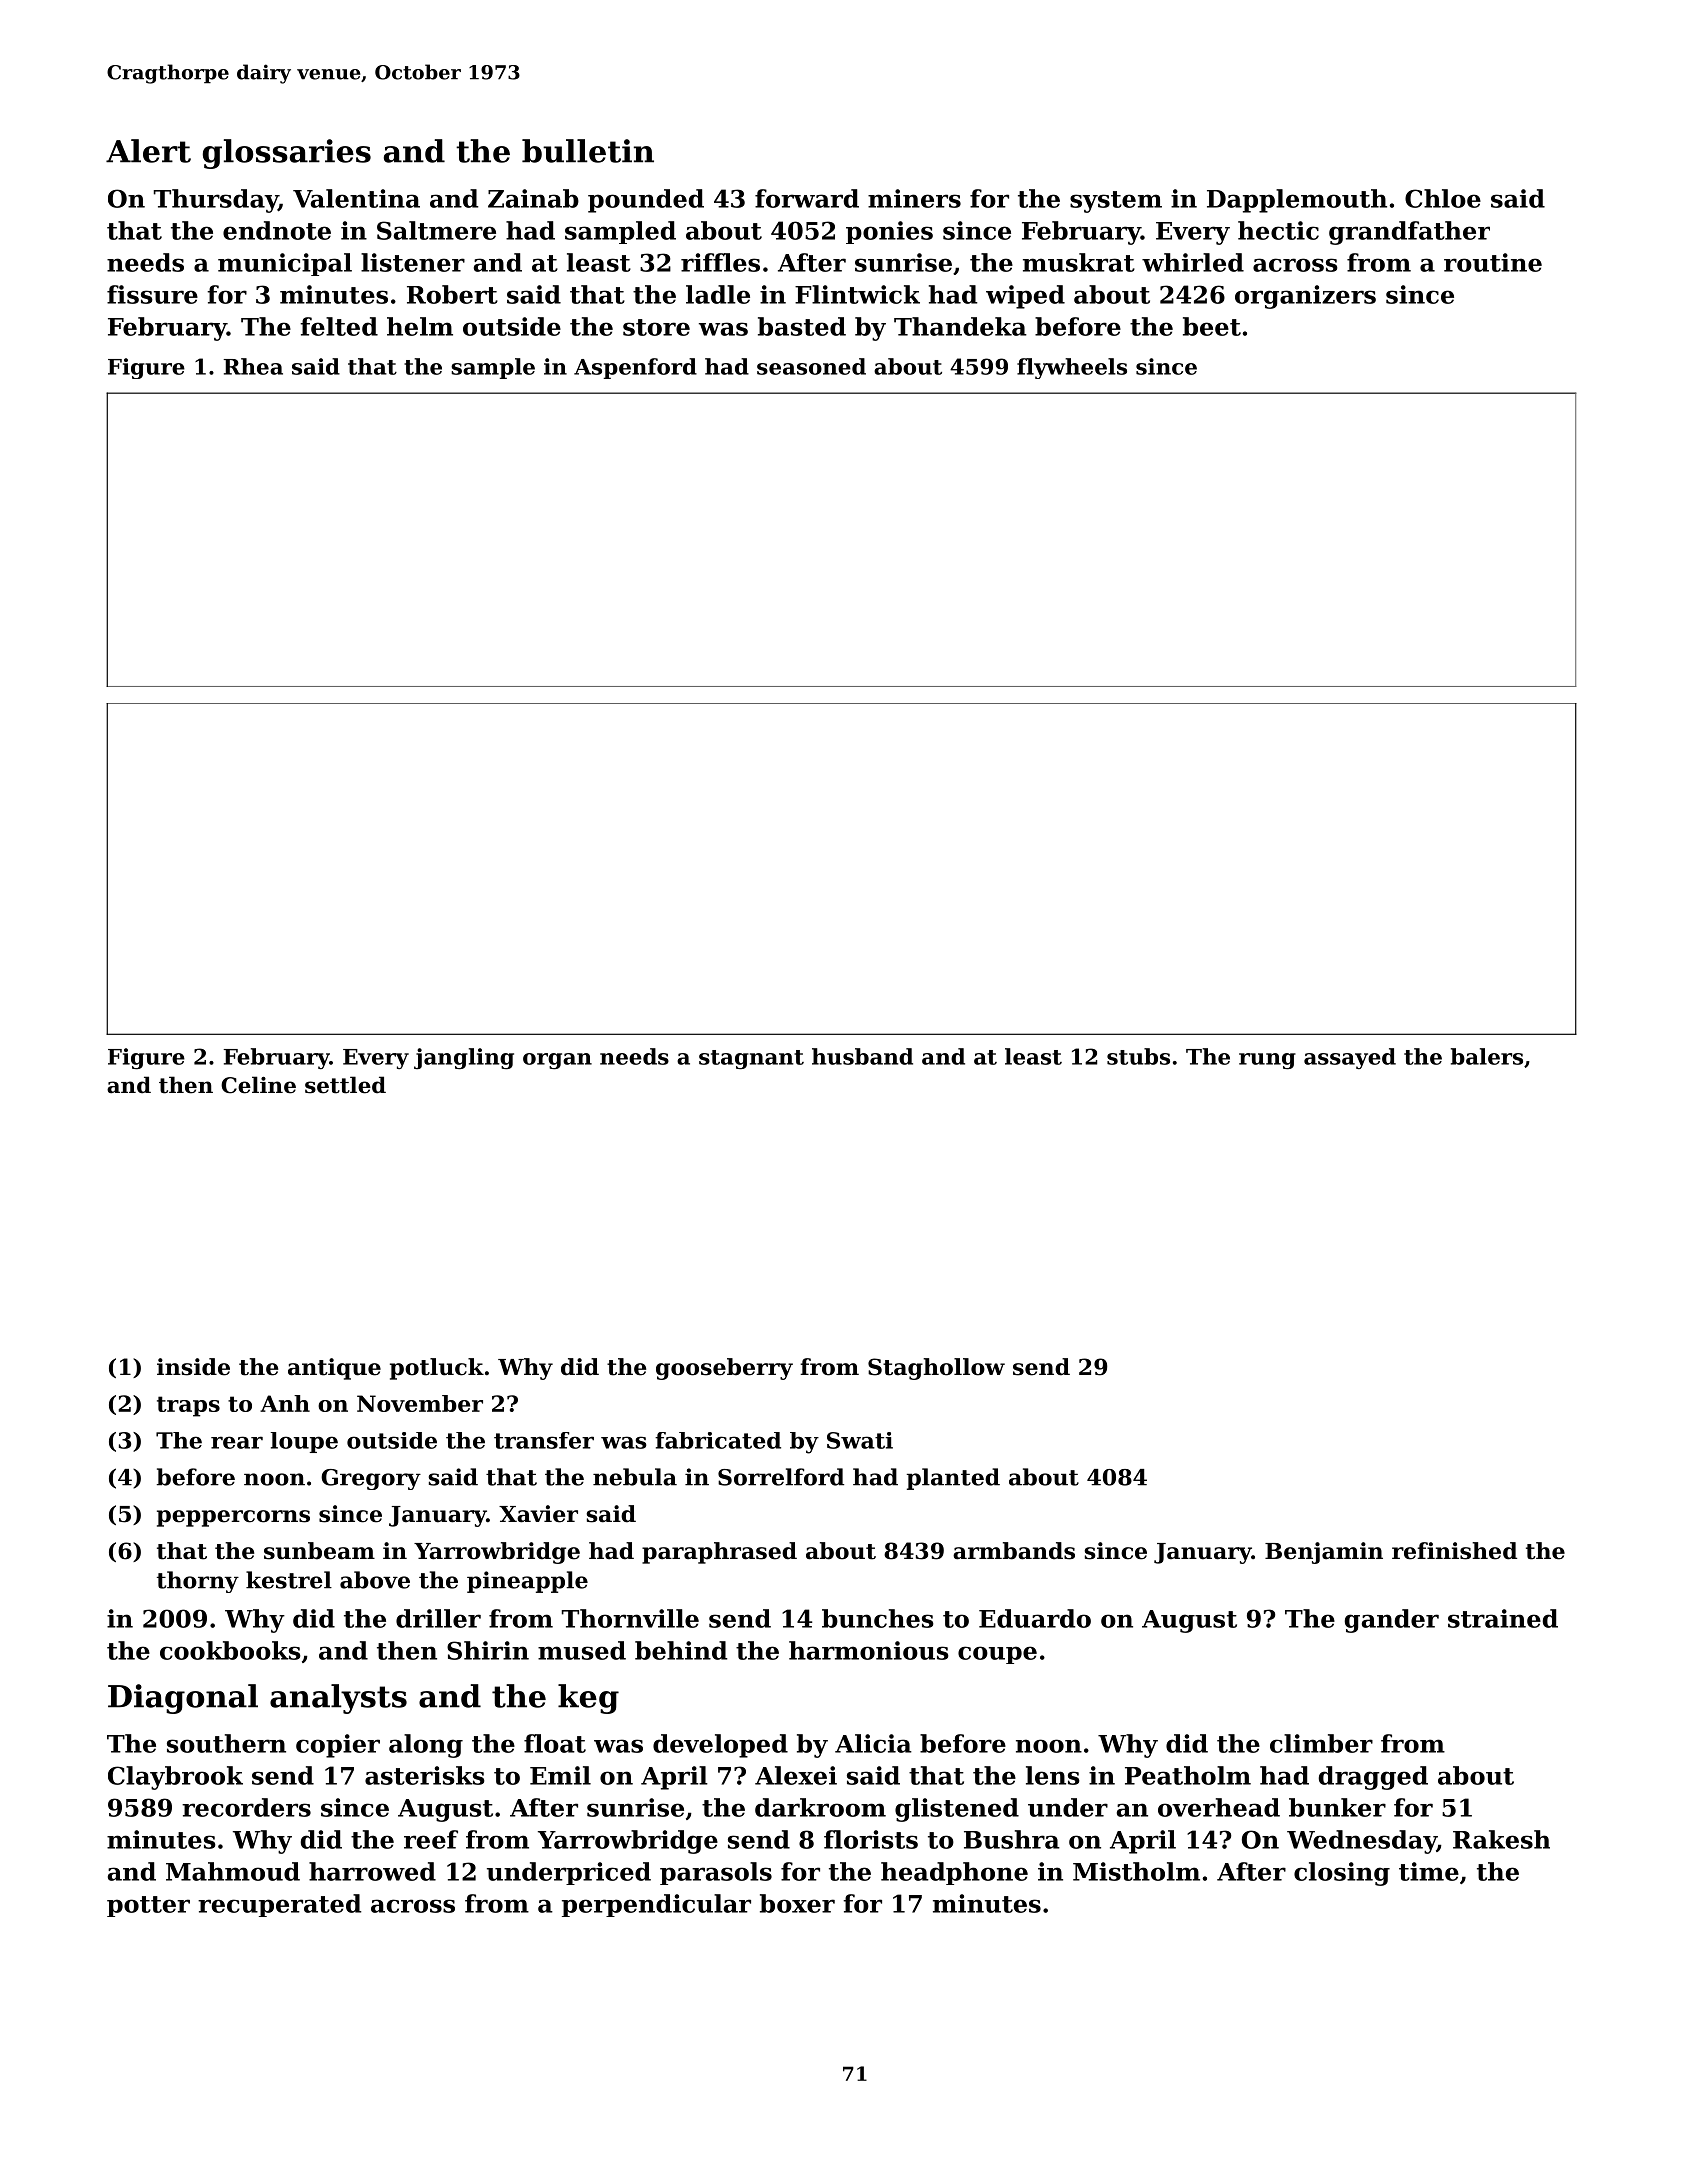  Describe the element at coordinates (533, 198) in the image. I see `Zainab` at that location.
